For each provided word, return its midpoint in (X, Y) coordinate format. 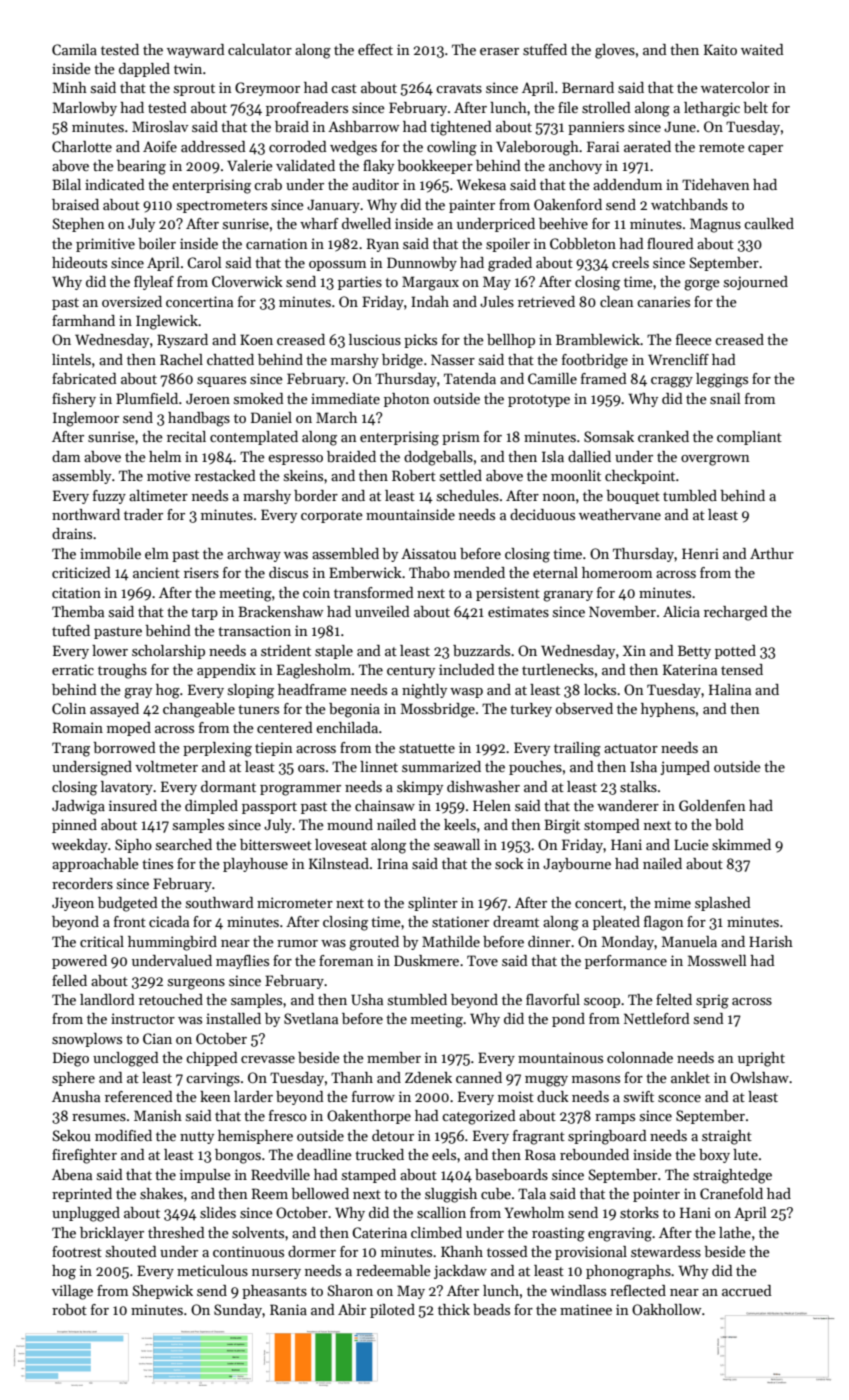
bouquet (633, 497)
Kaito (720, 49)
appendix (226, 671)
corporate (332, 517)
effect (375, 49)
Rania (288, 1309)
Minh (69, 87)
